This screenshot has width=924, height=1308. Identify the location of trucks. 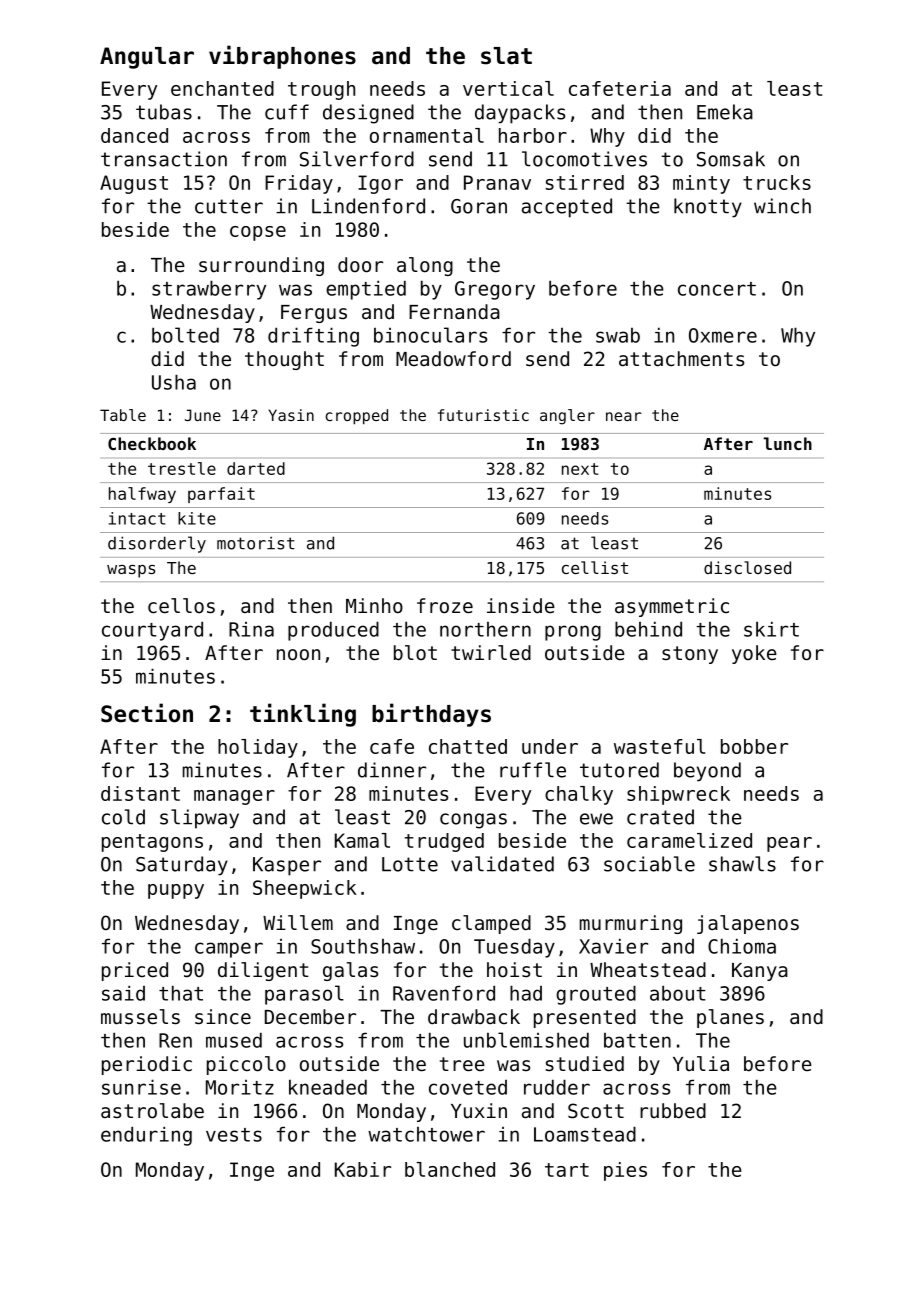
(777, 182).
